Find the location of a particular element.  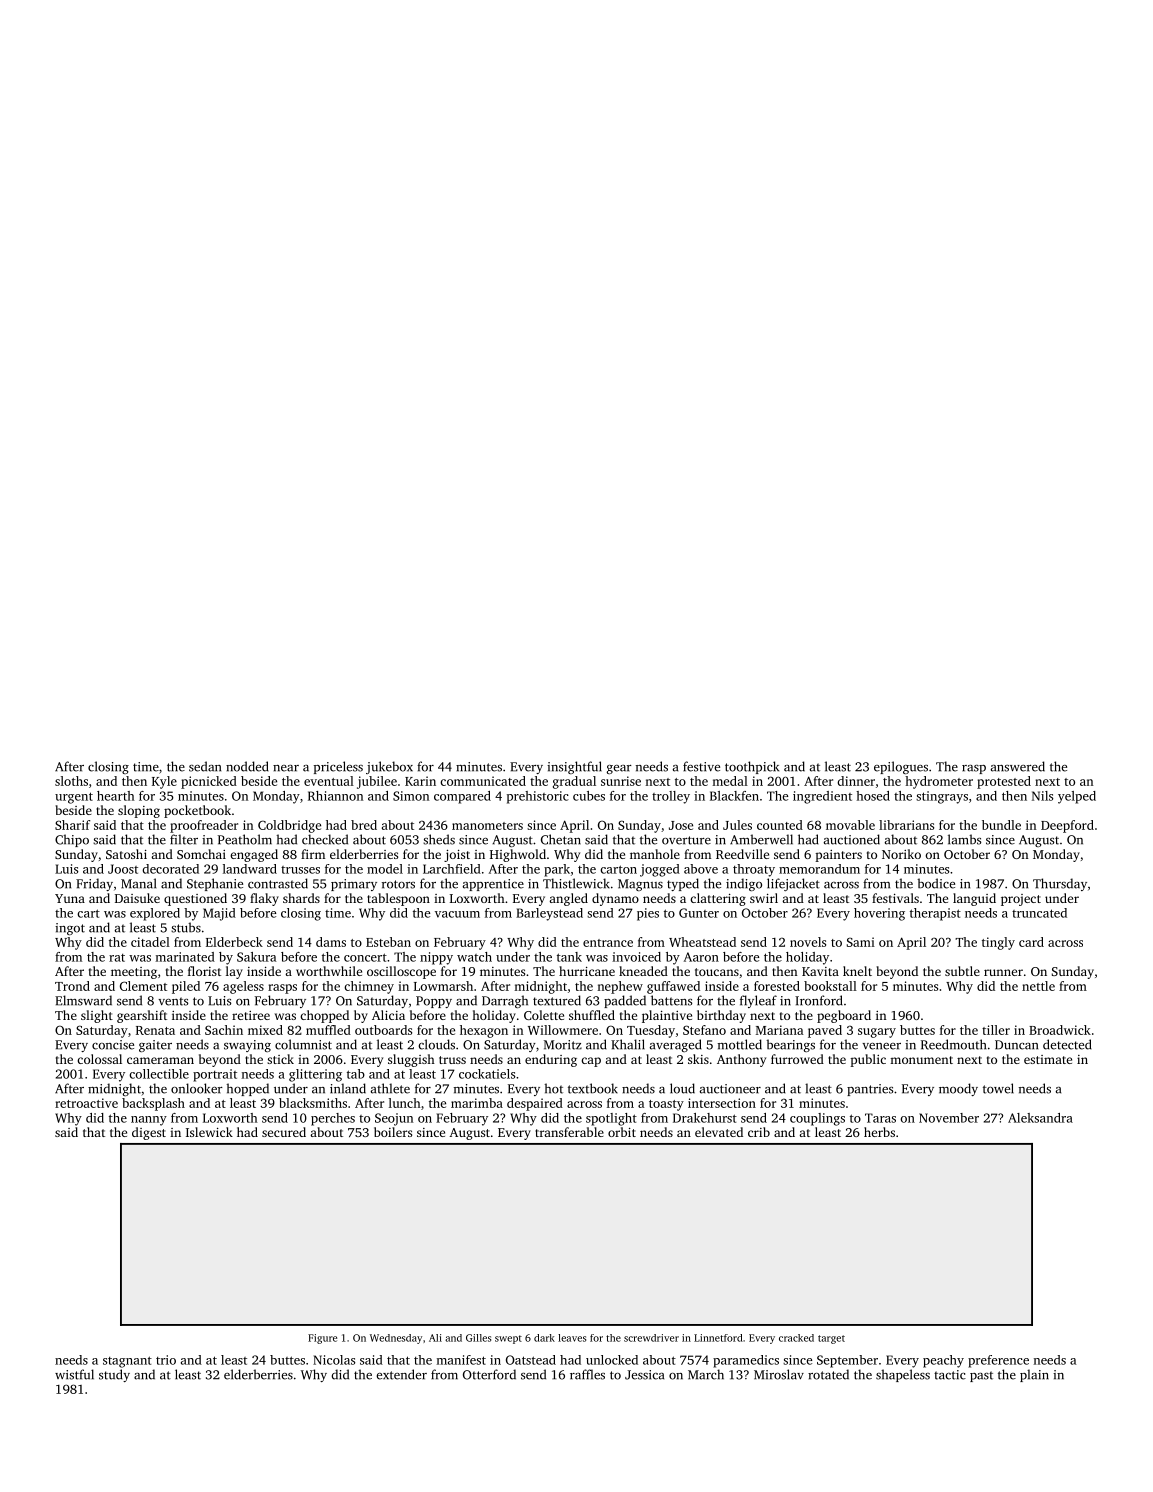

tingly is located at coordinates (998, 943).
